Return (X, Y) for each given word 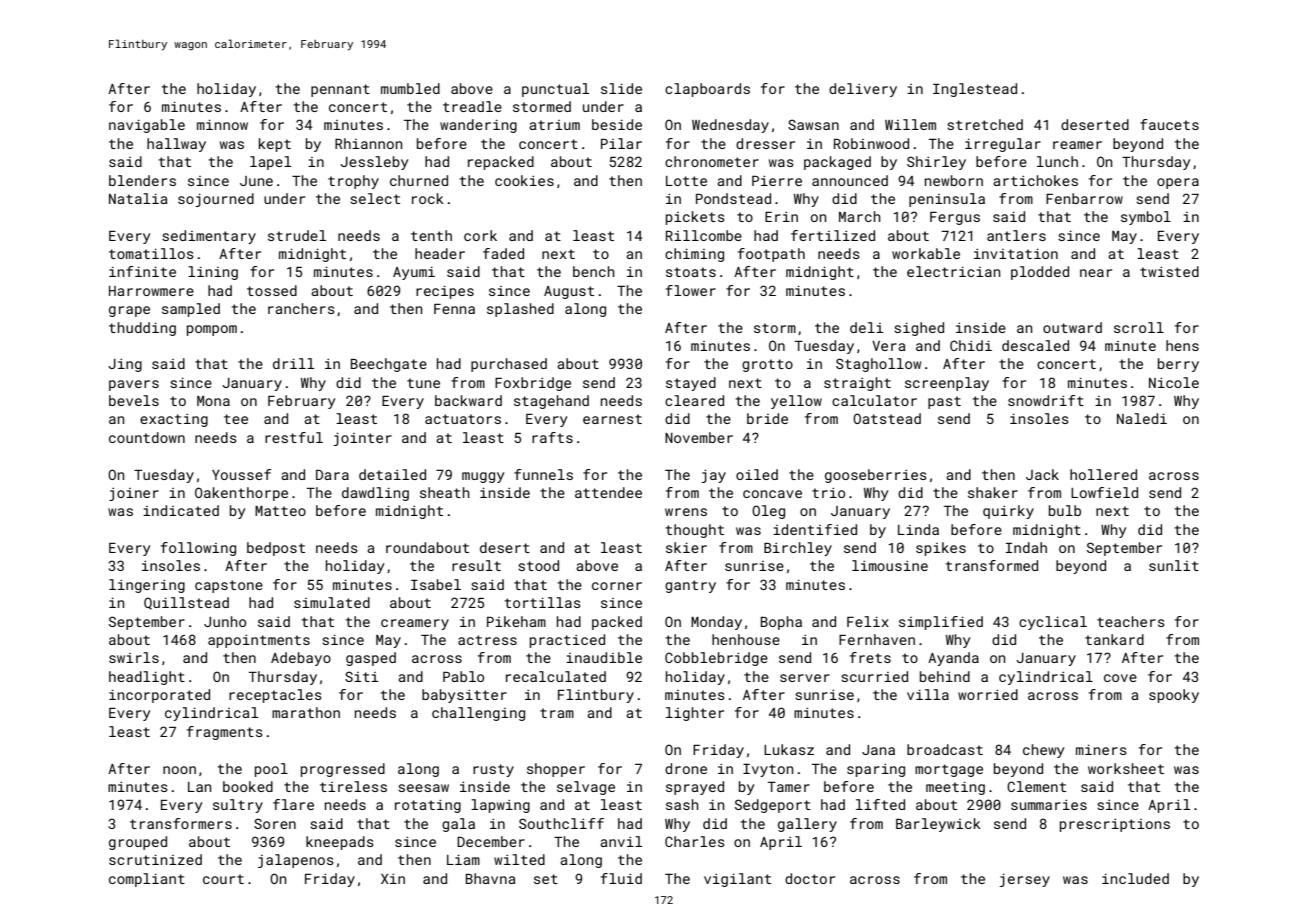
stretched (985, 124)
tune (423, 383)
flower (691, 290)
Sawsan (813, 124)
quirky (1008, 512)
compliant (147, 880)
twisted (1169, 271)
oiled (757, 474)
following (198, 549)
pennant (340, 90)
